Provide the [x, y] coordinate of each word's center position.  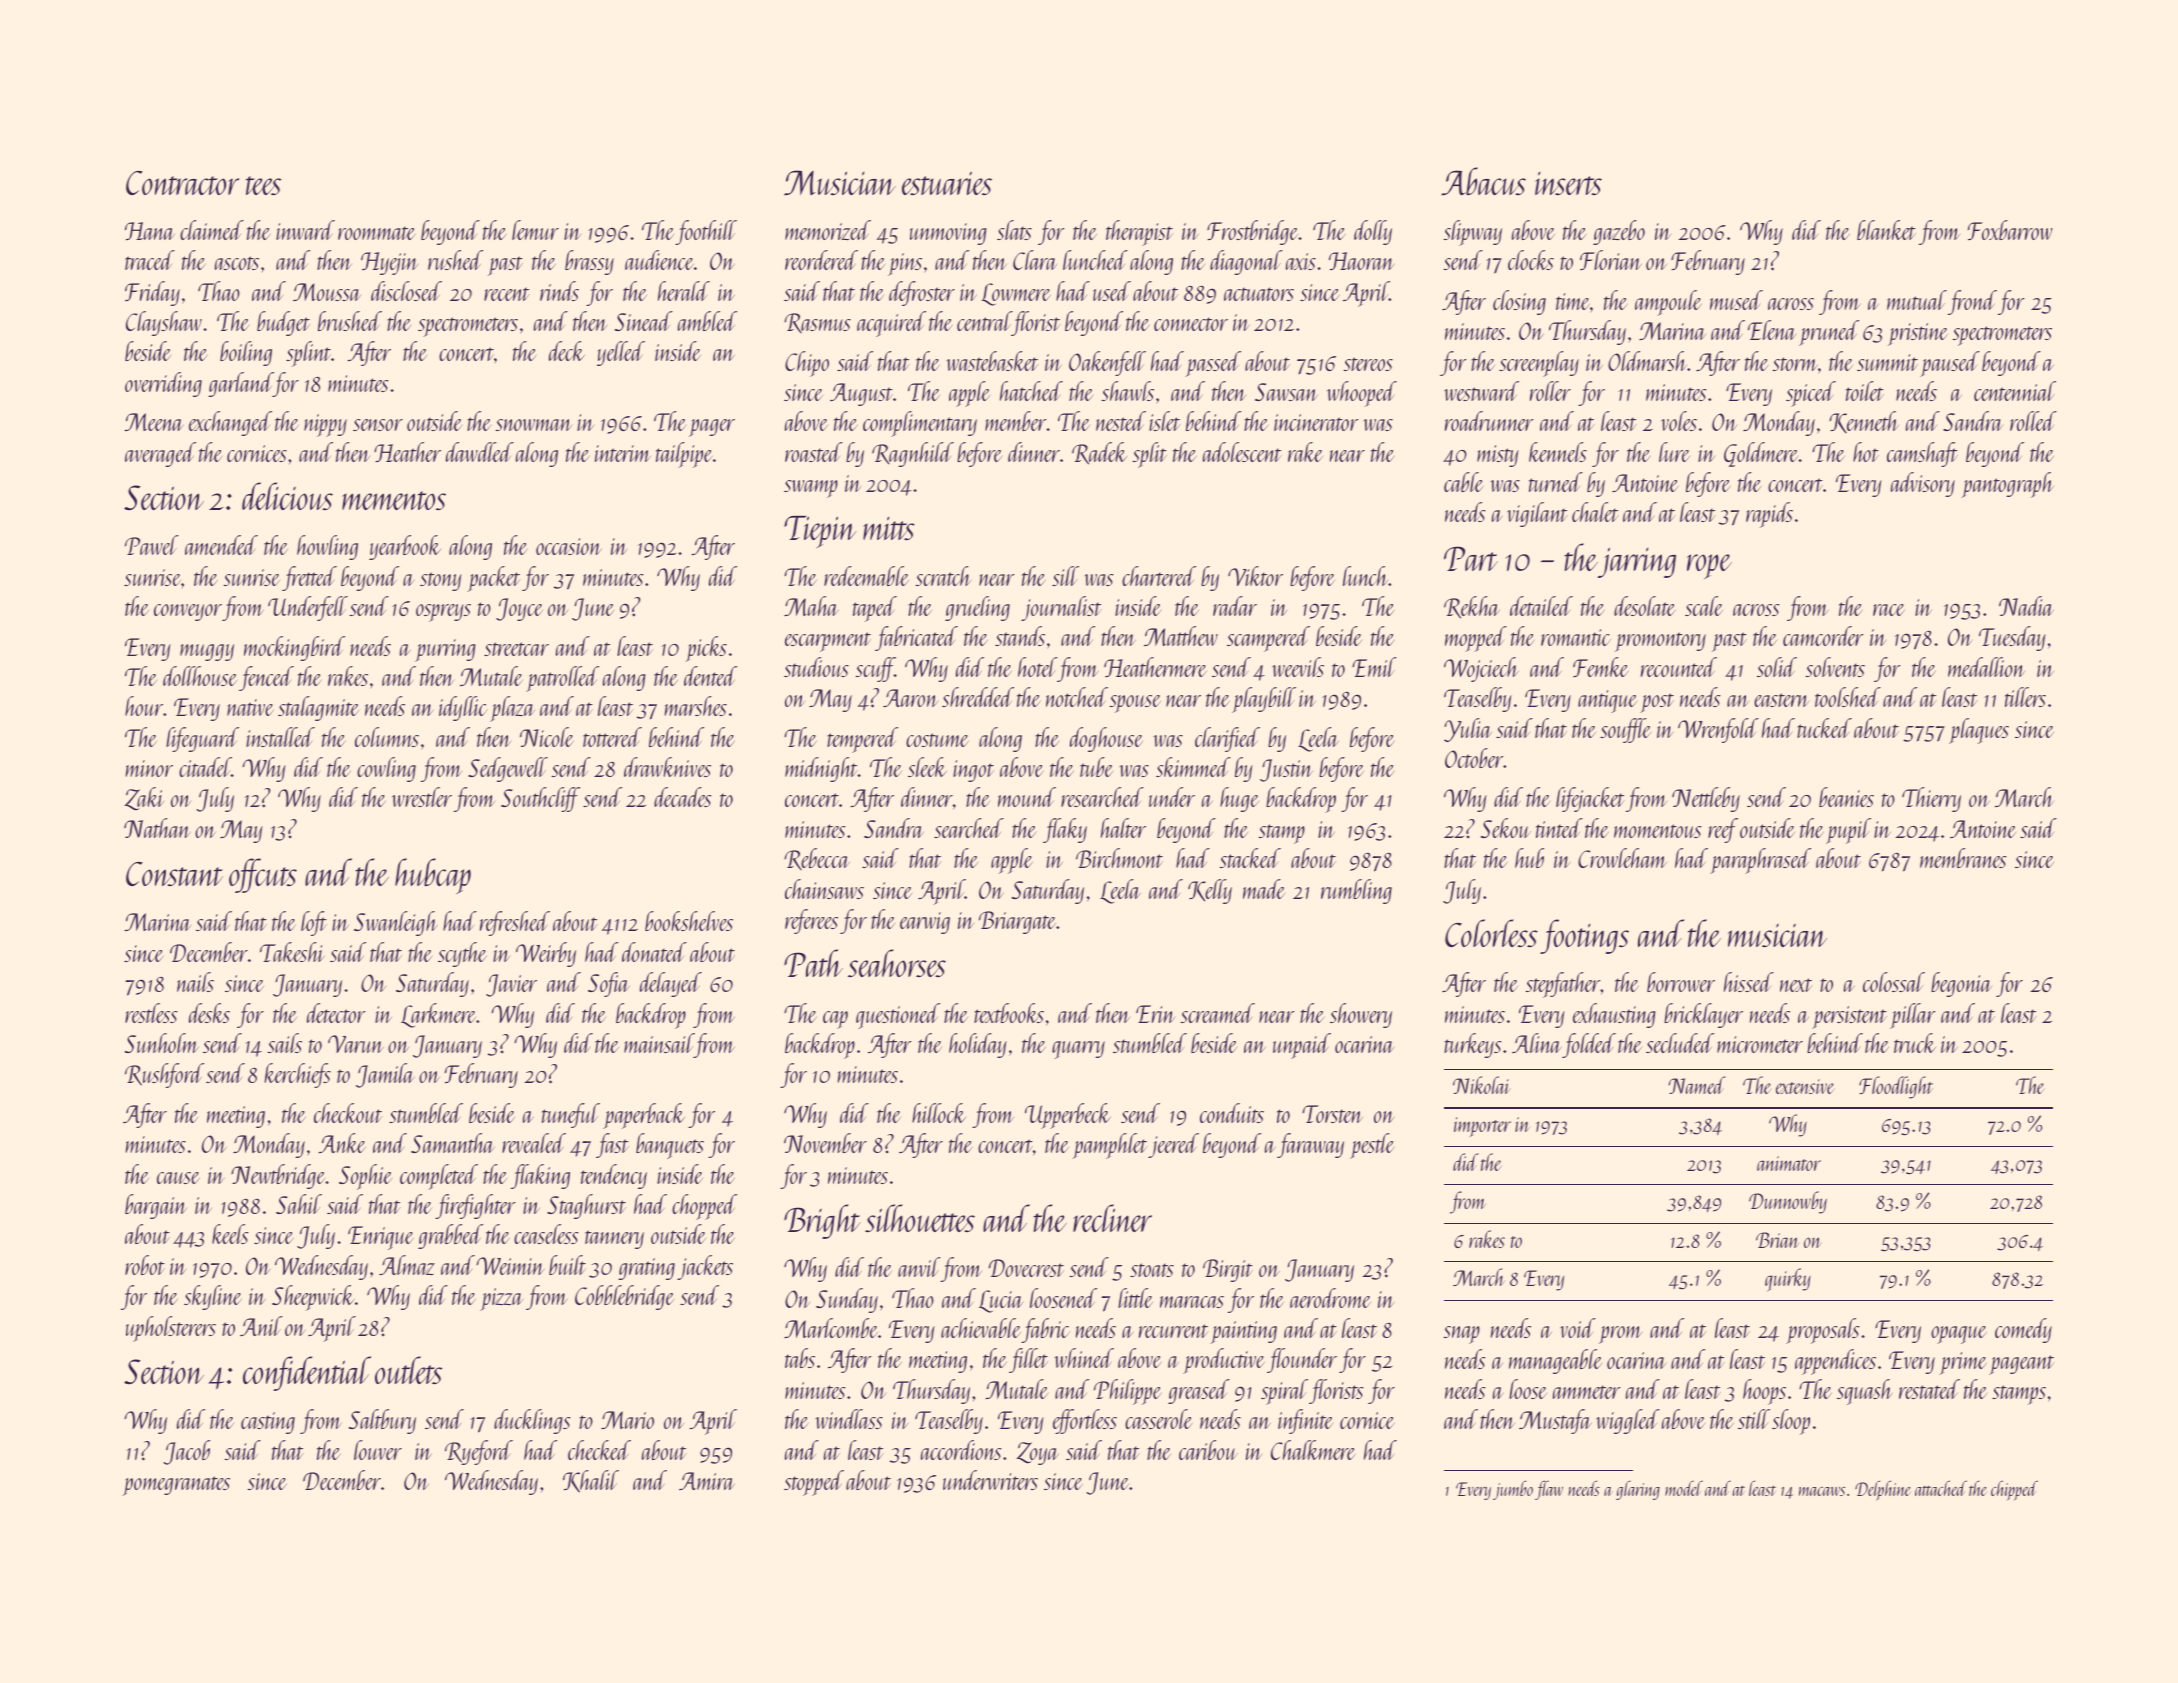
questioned [898, 1016]
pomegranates [176, 1486]
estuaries [947, 183]
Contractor [182, 183]
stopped [814, 1483]
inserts [1568, 183]
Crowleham [1622, 858]
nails [195, 982]
